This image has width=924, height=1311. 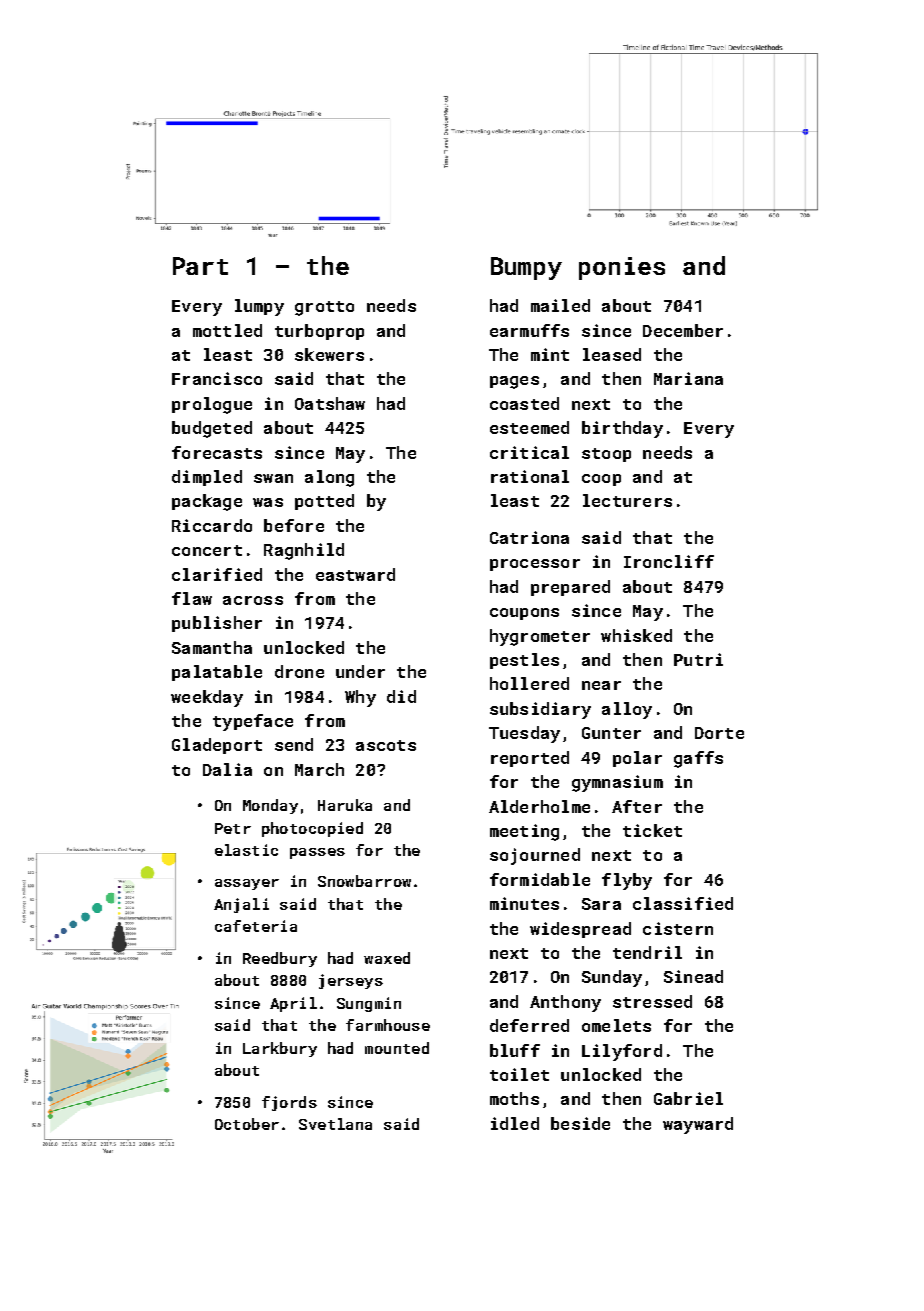 What do you see at coordinates (330, 403) in the image?
I see `Oatshaw` at bounding box center [330, 403].
